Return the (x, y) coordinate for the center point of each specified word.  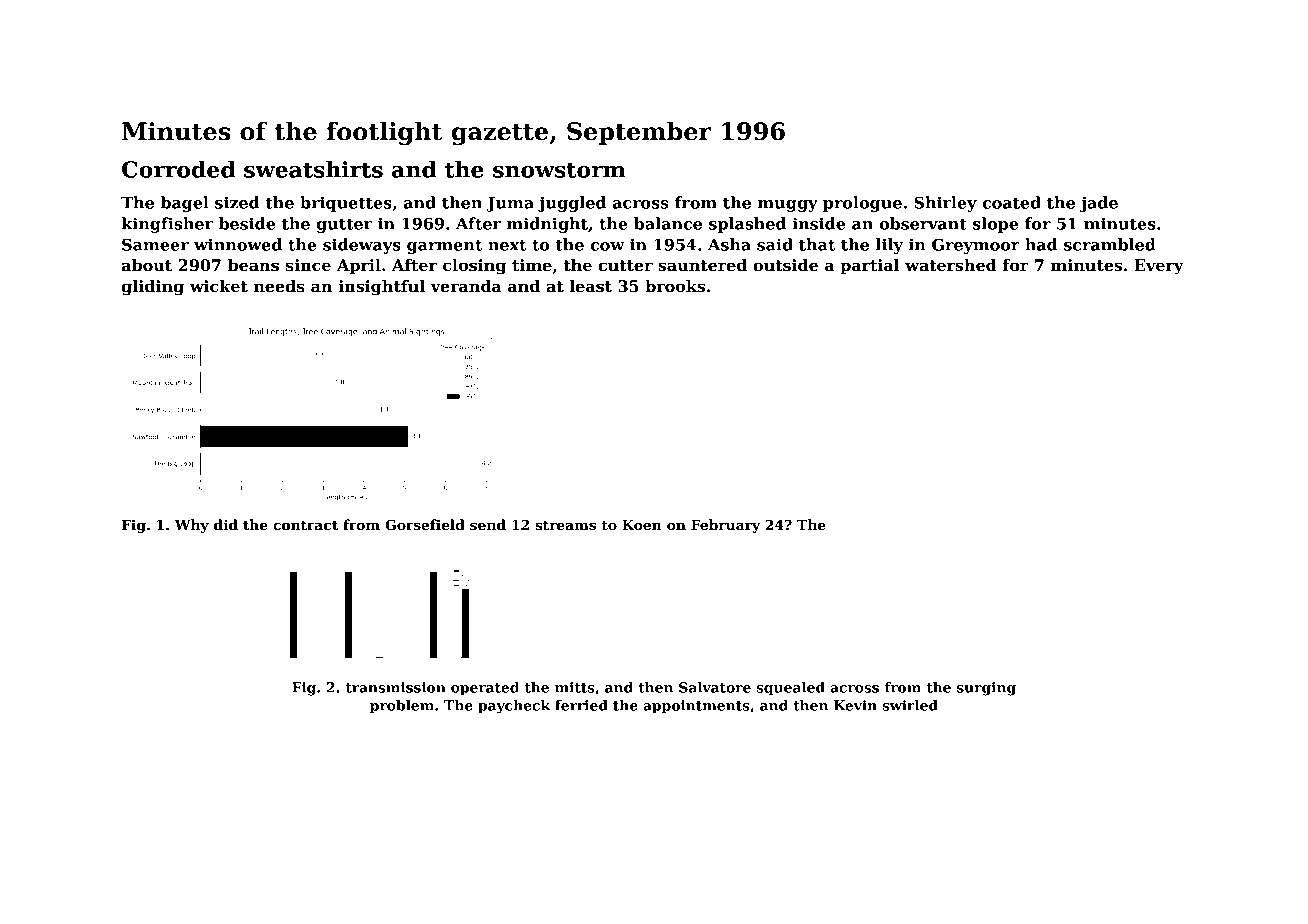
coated (1011, 202)
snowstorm (559, 170)
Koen (642, 525)
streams (565, 525)
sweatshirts (313, 169)
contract (305, 525)
